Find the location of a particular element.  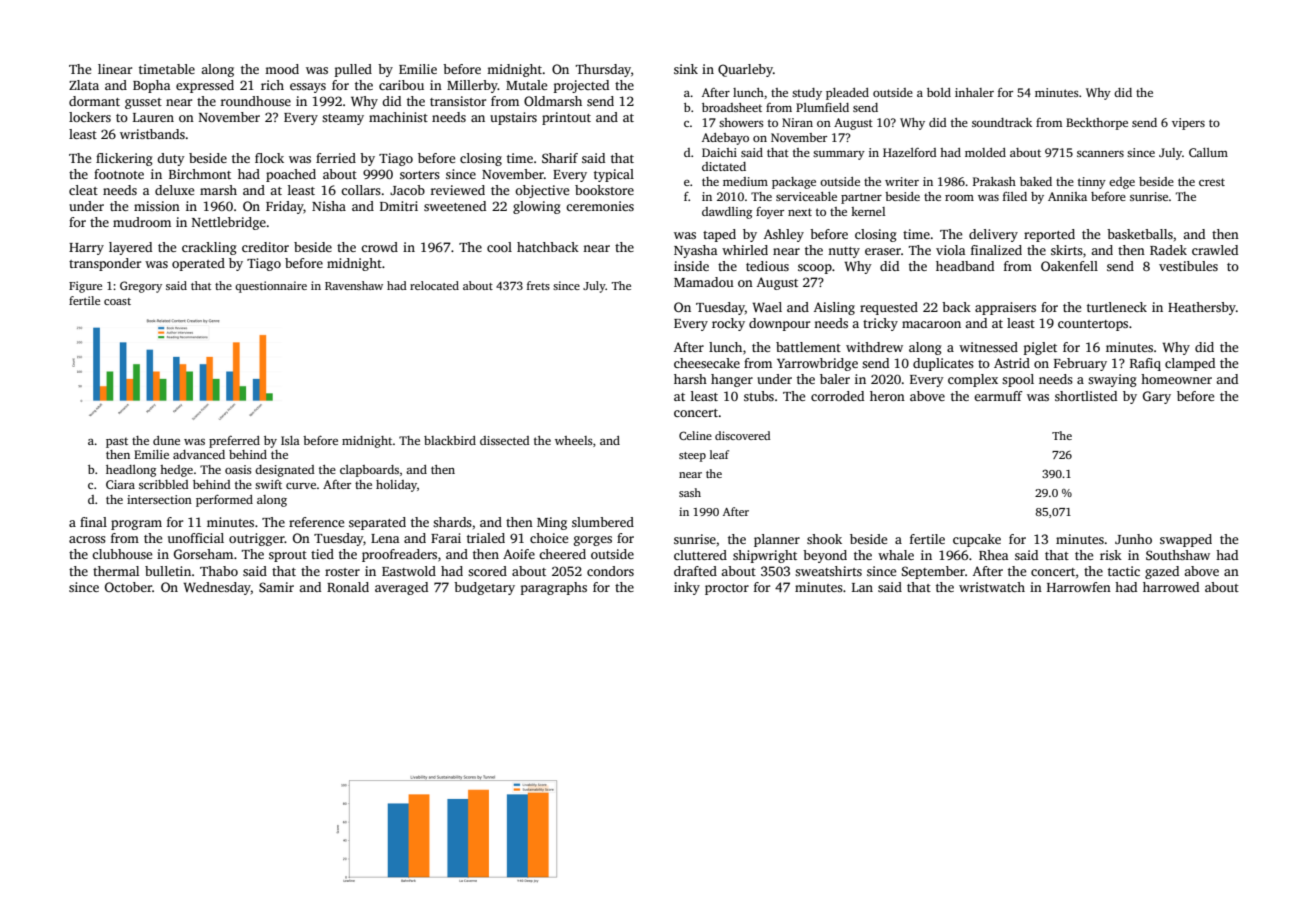

dune is located at coordinates (166, 440).
